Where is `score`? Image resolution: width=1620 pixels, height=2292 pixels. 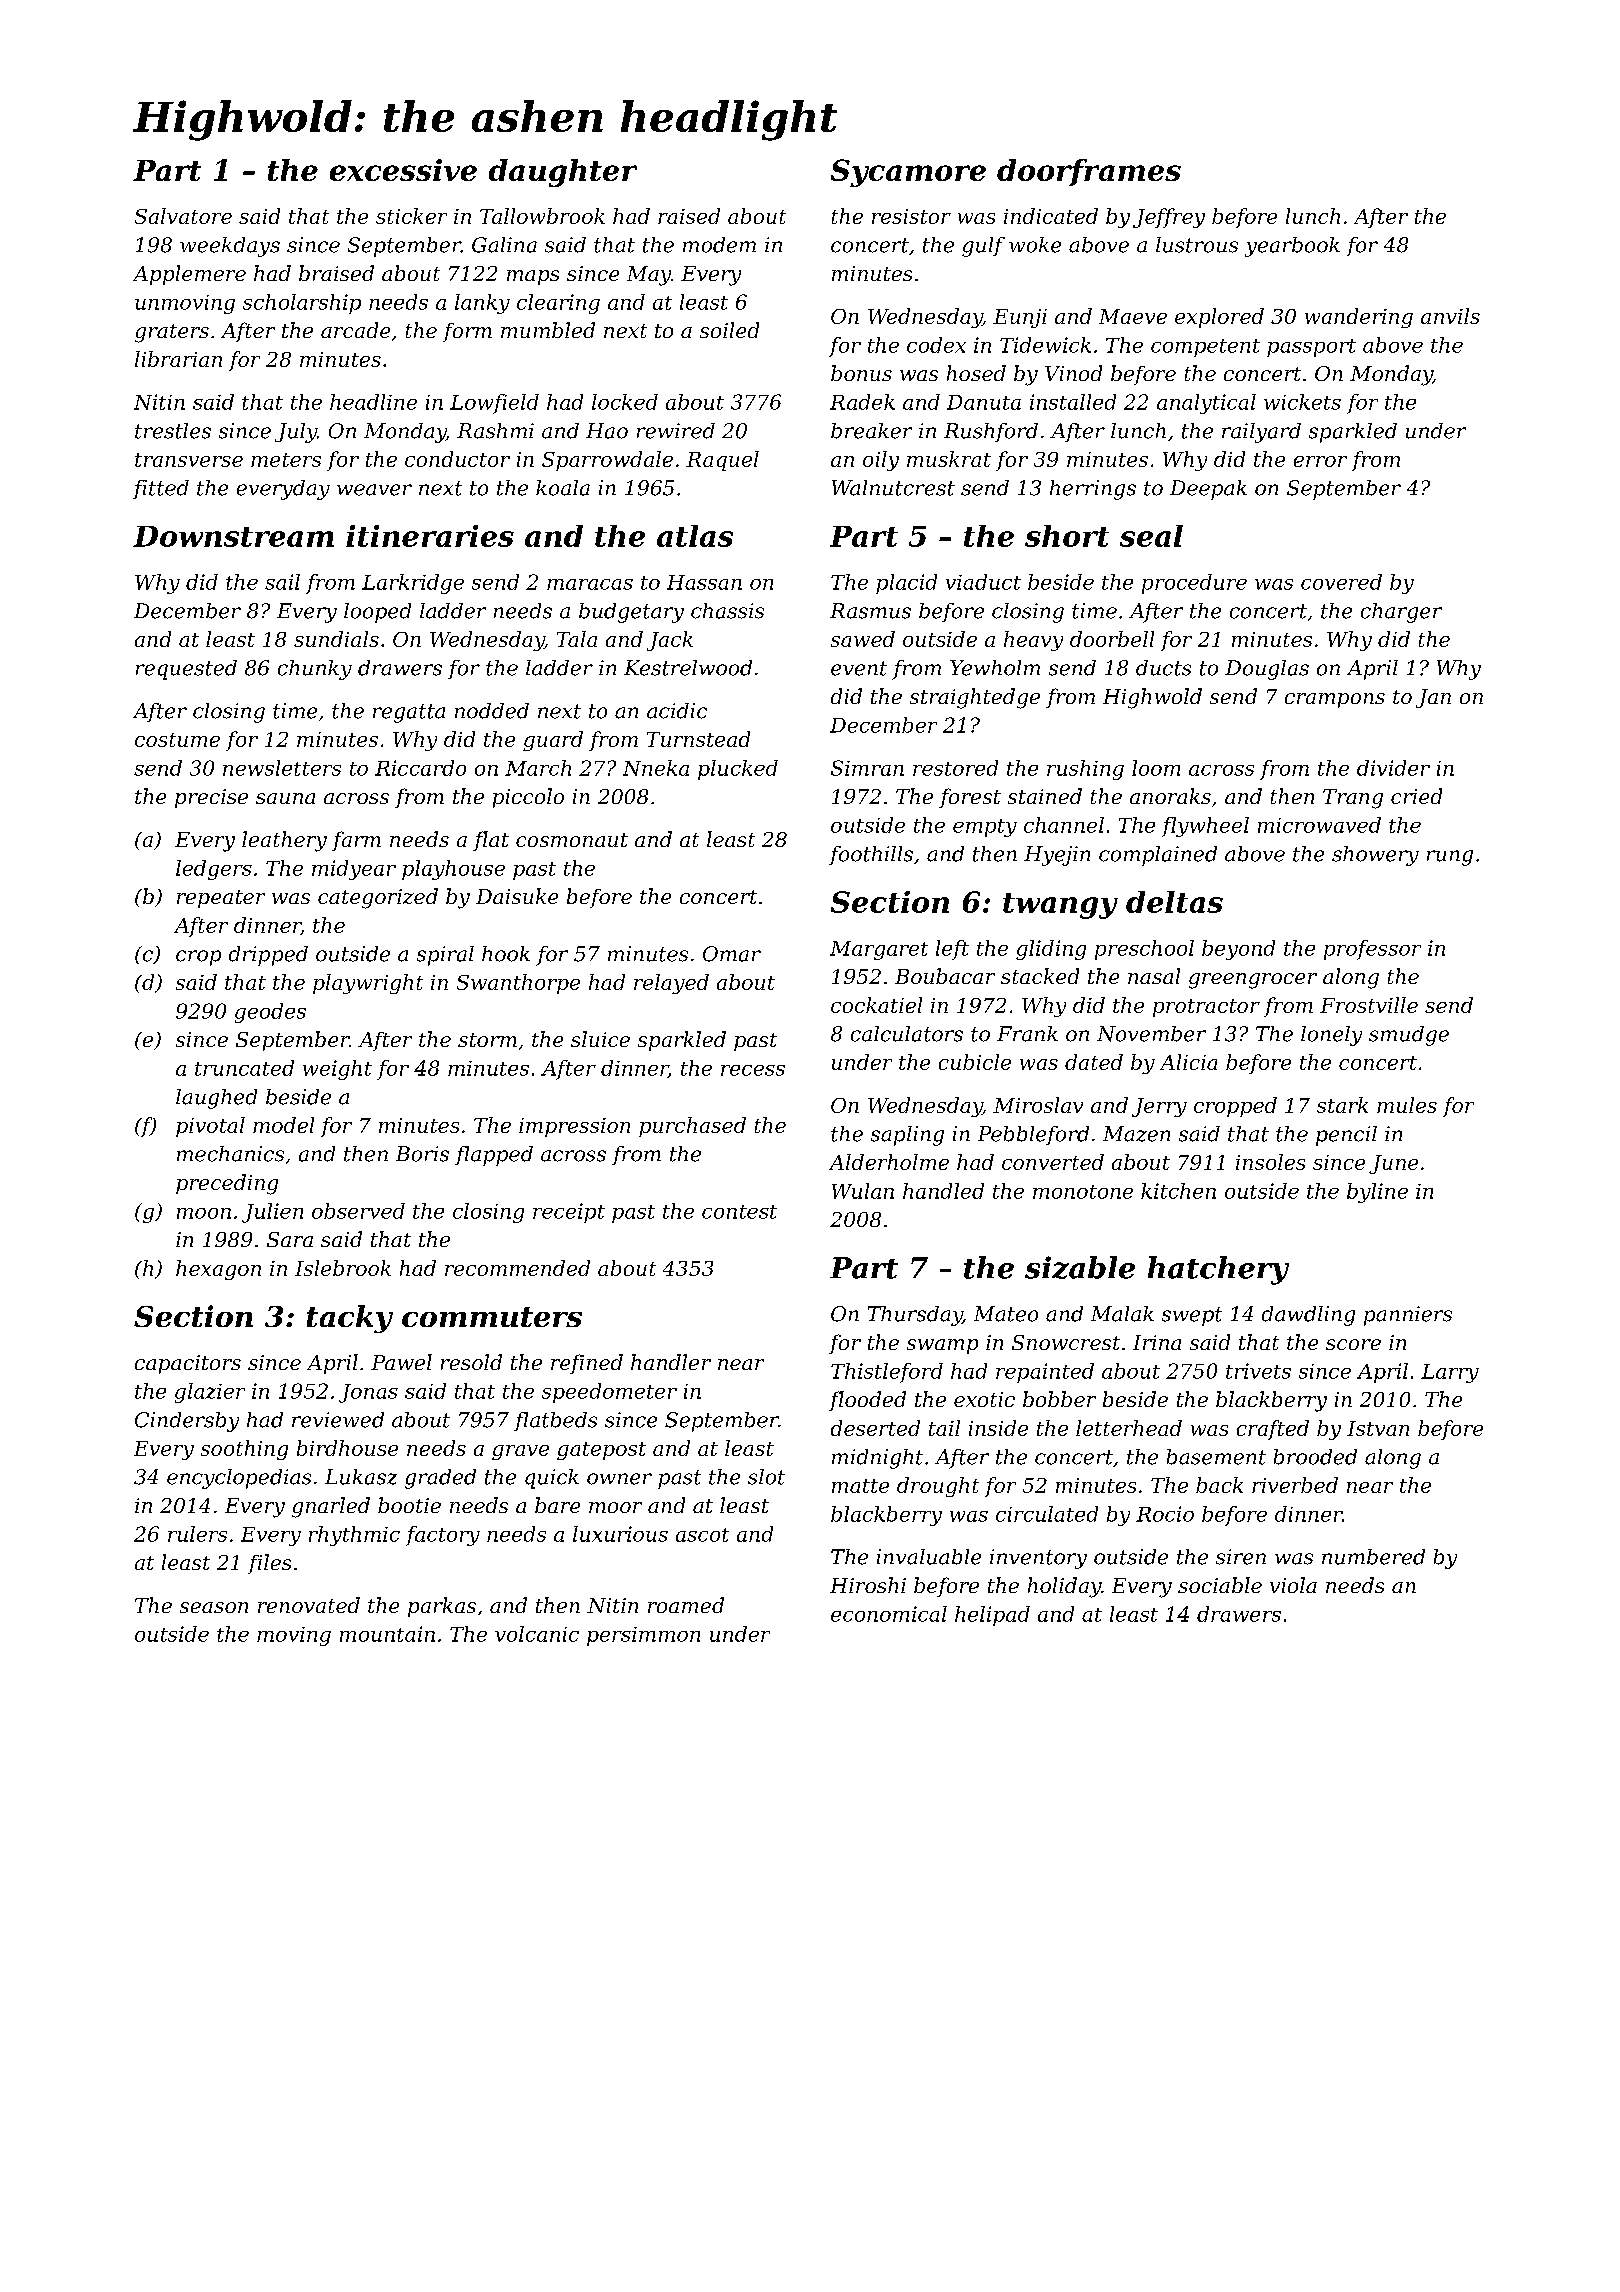 score is located at coordinates (1353, 1344).
